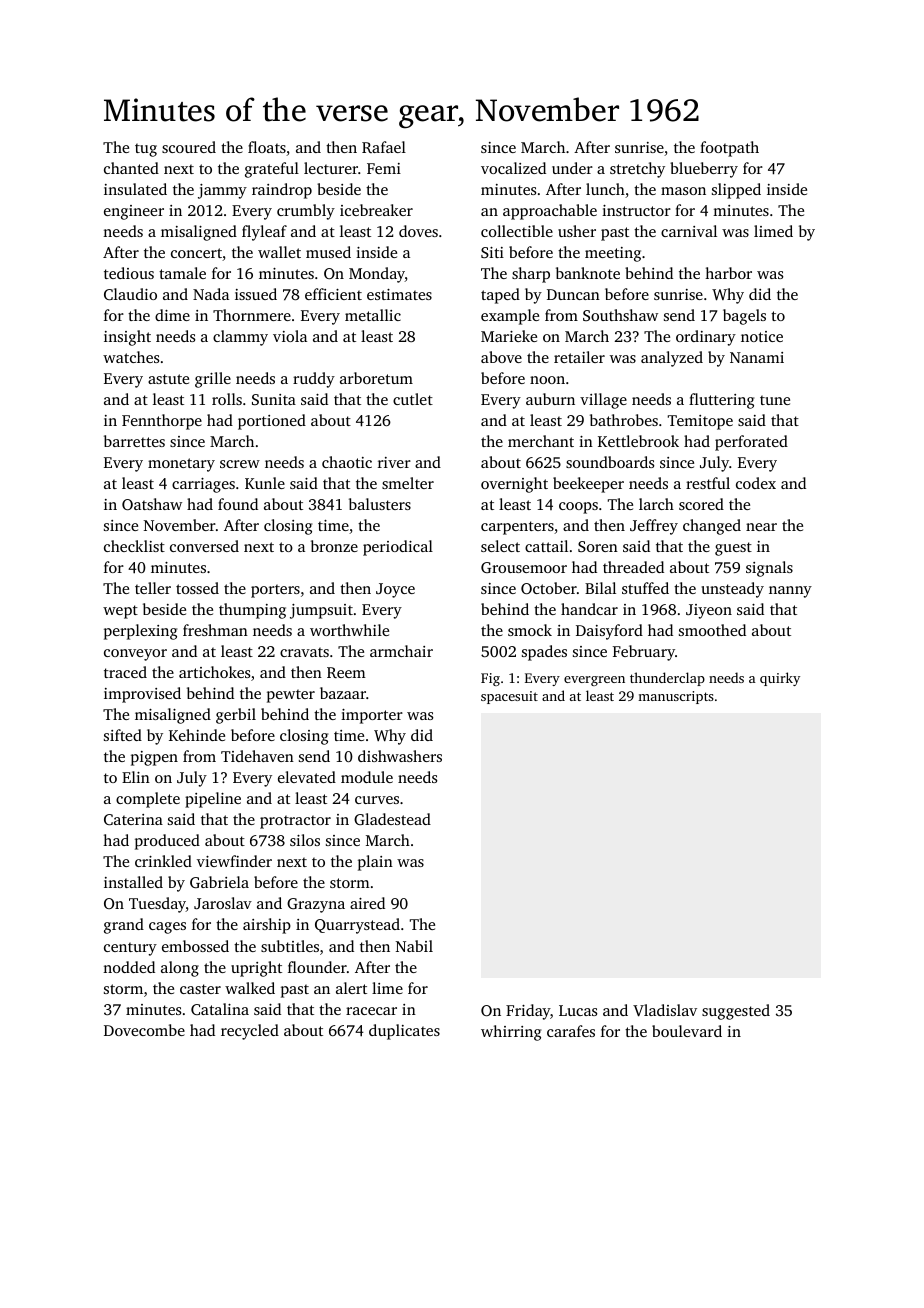 The image size is (924, 1308). Describe the element at coordinates (490, 679) in the document. I see `Fig` at that location.
